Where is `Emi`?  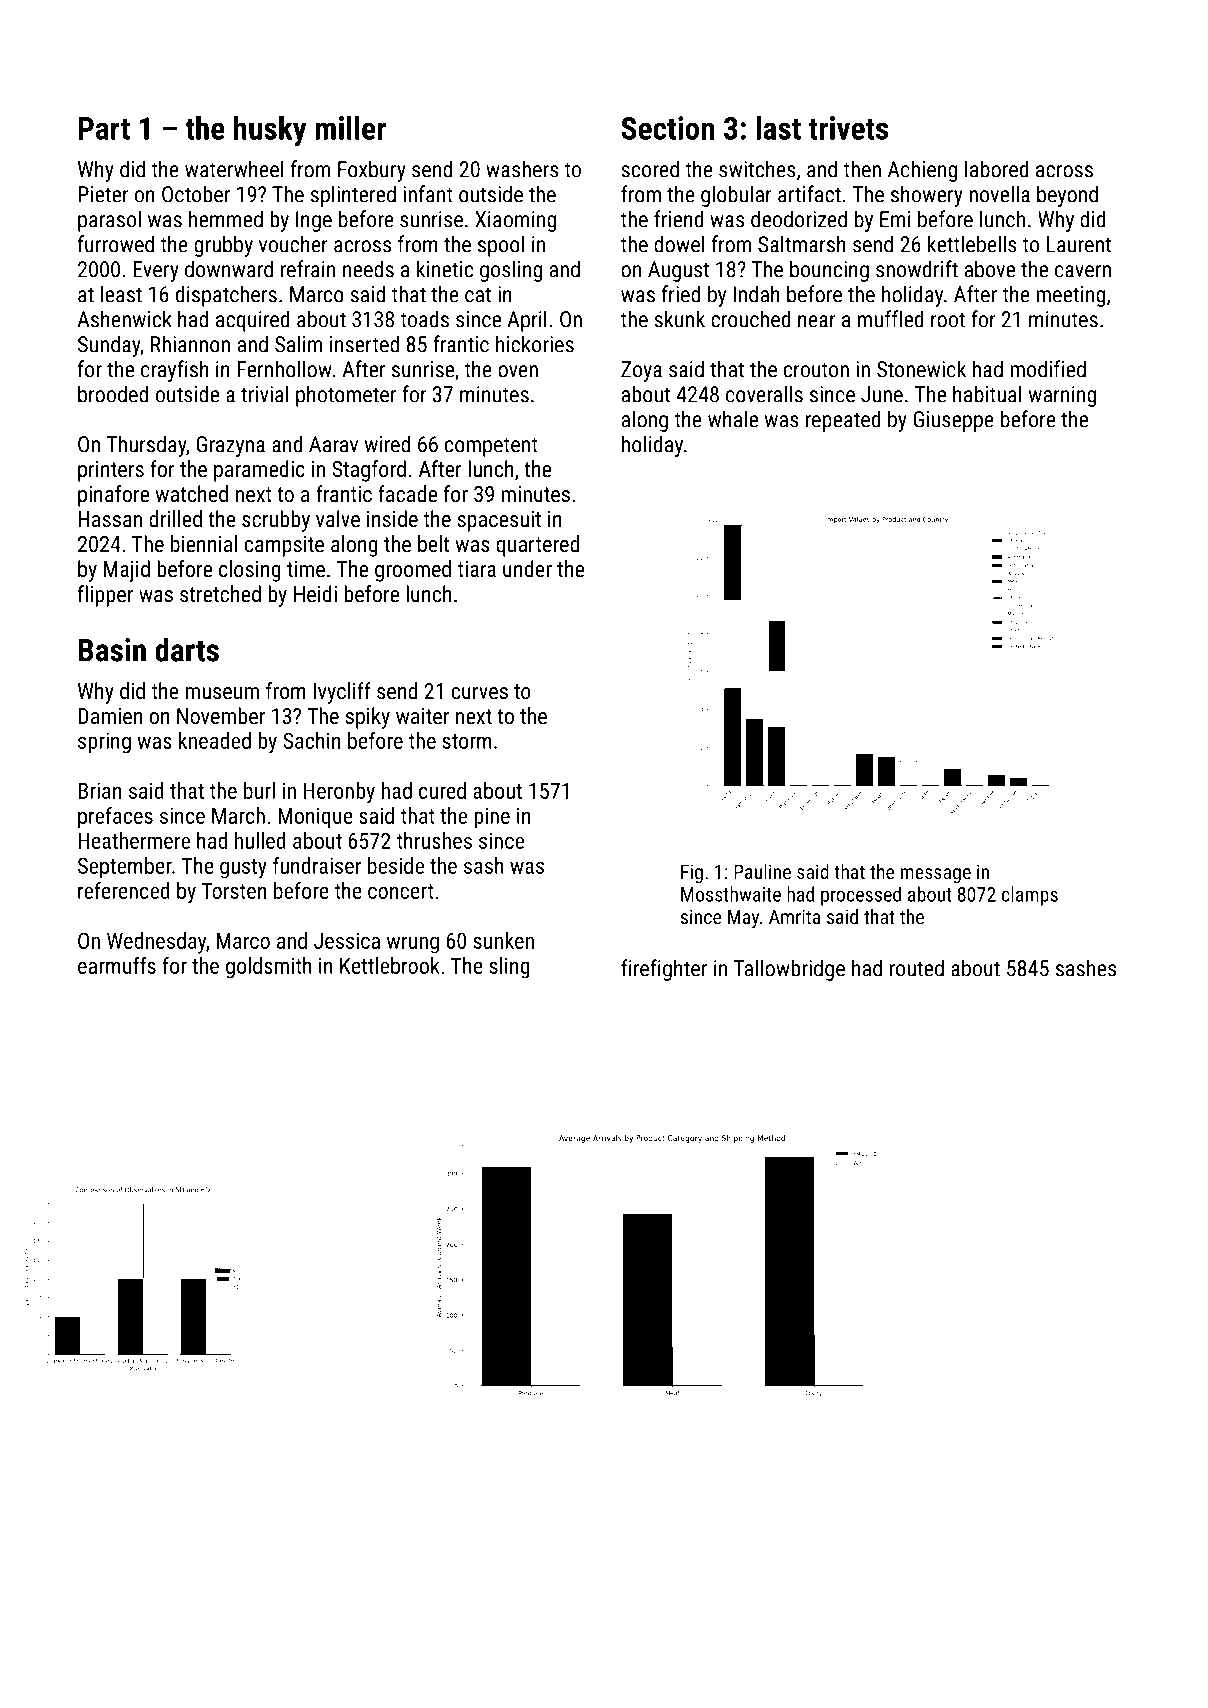 Emi is located at coordinates (895, 219).
